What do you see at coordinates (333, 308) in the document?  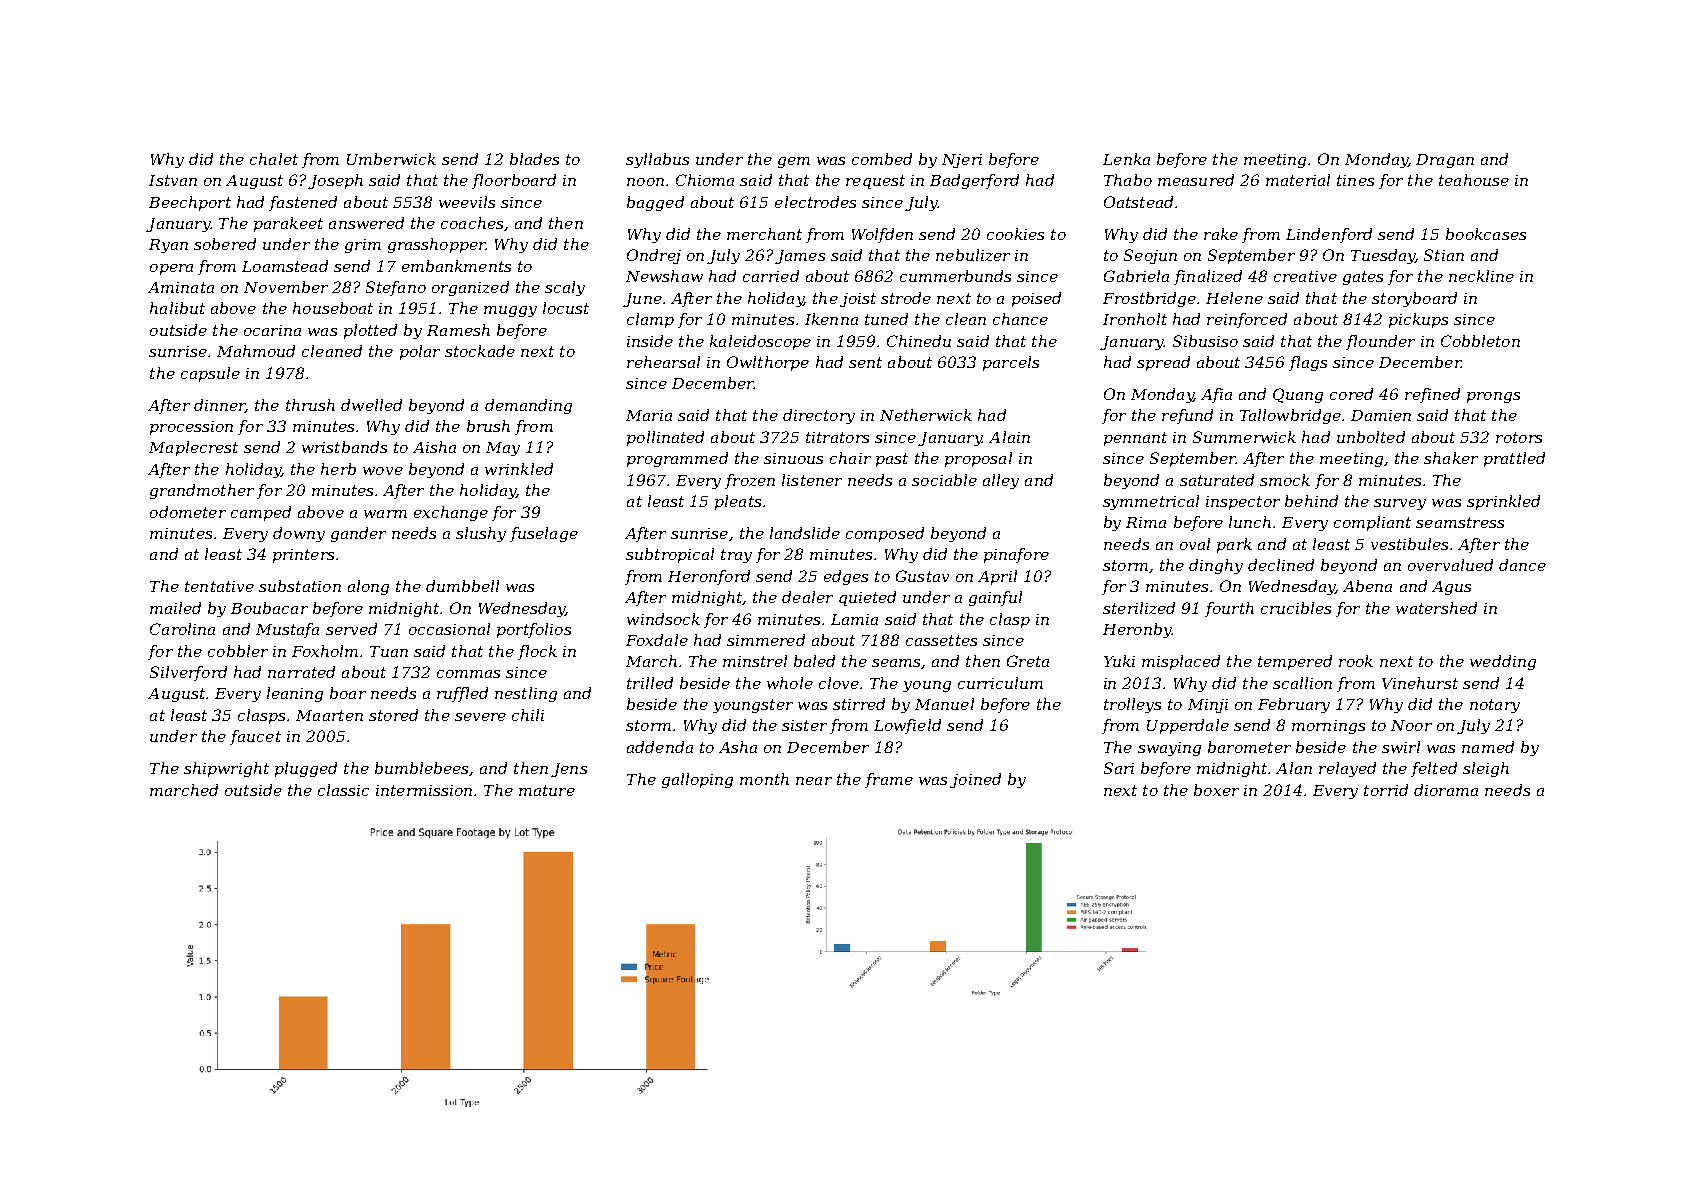 I see `houseboat` at bounding box center [333, 308].
